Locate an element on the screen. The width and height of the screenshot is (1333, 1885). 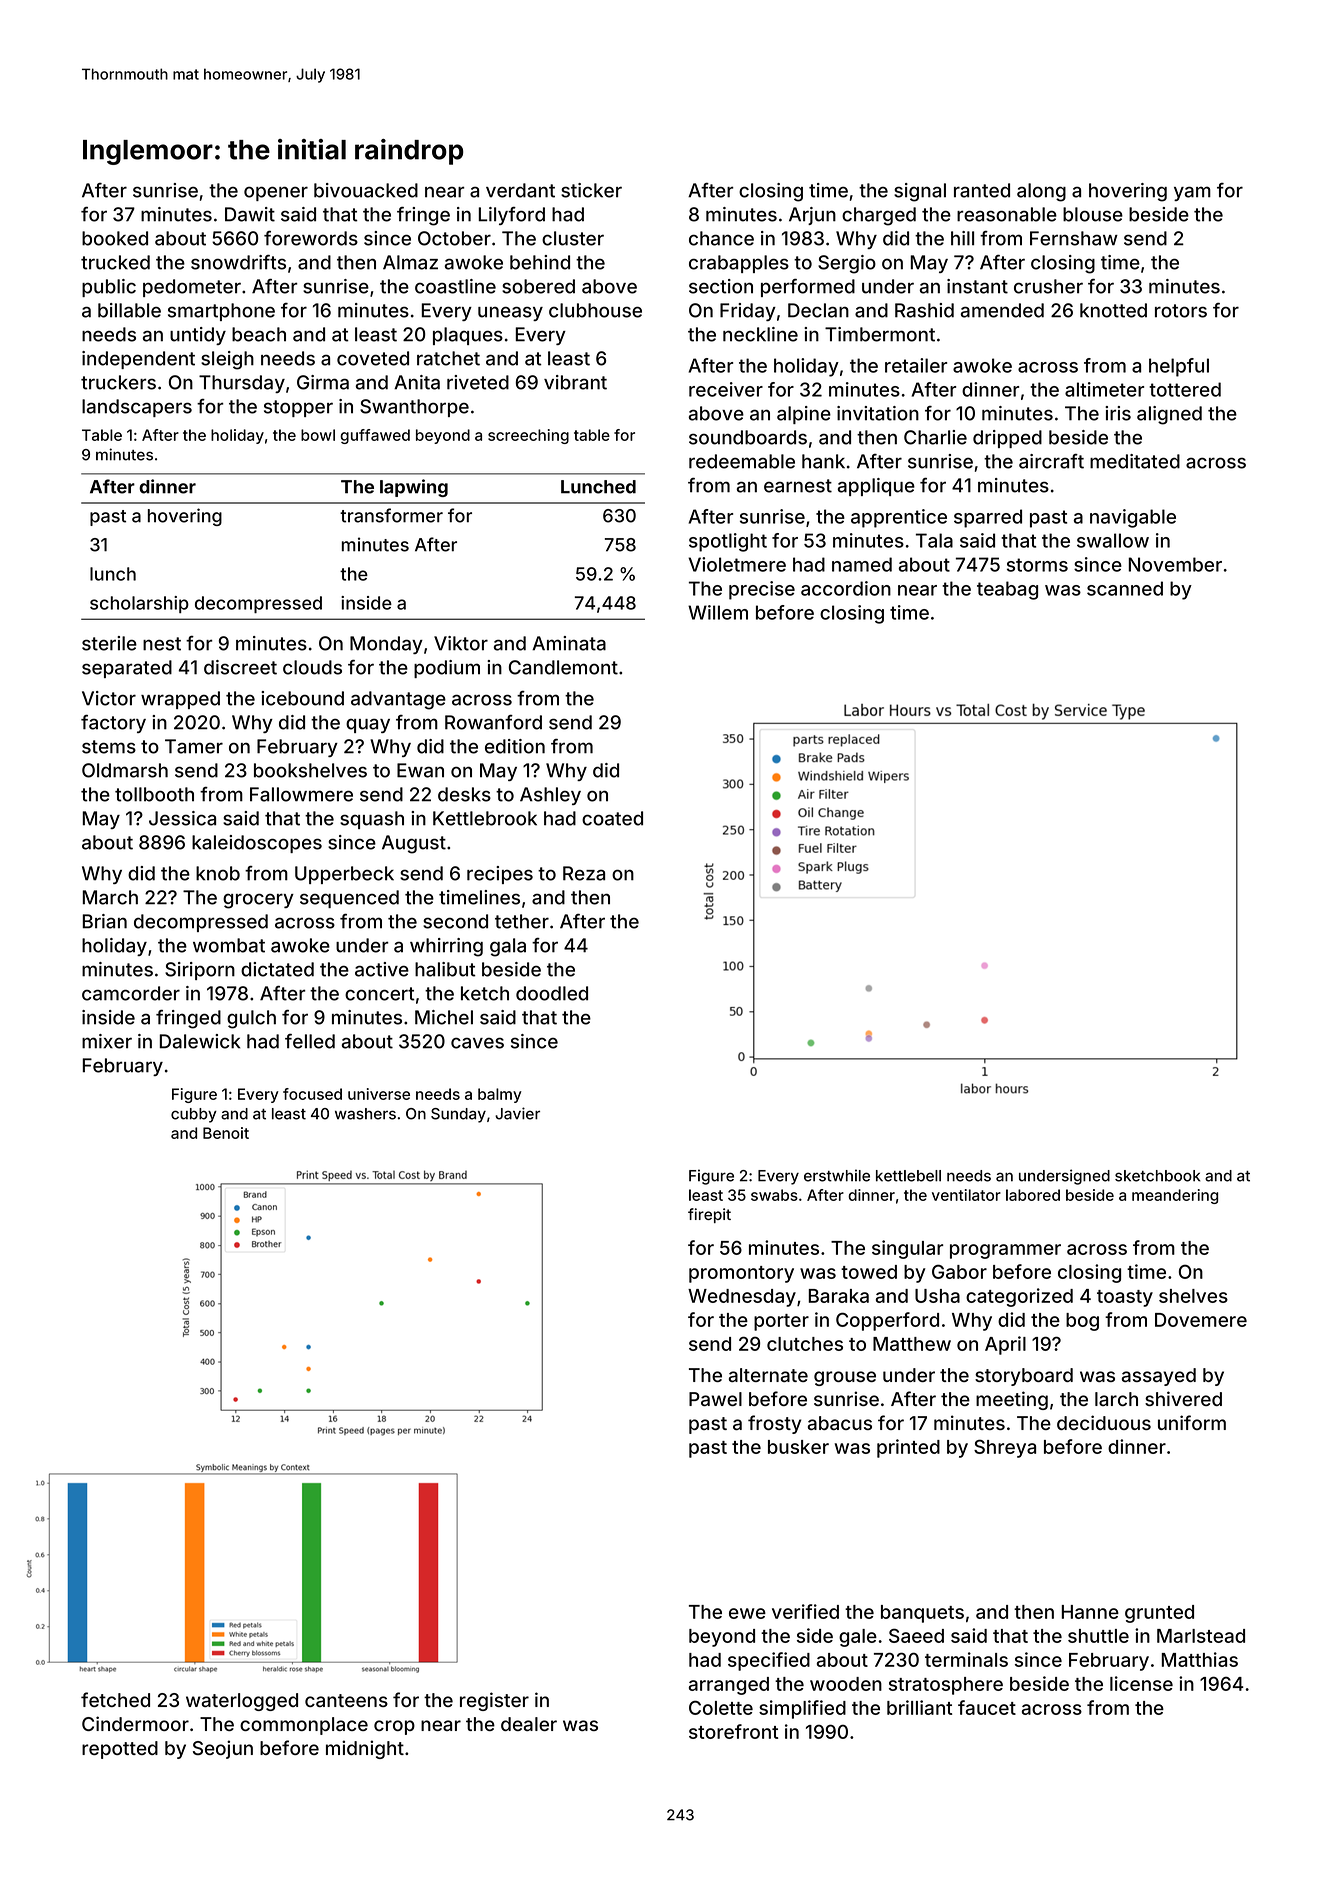
scanned is located at coordinates (1125, 588).
